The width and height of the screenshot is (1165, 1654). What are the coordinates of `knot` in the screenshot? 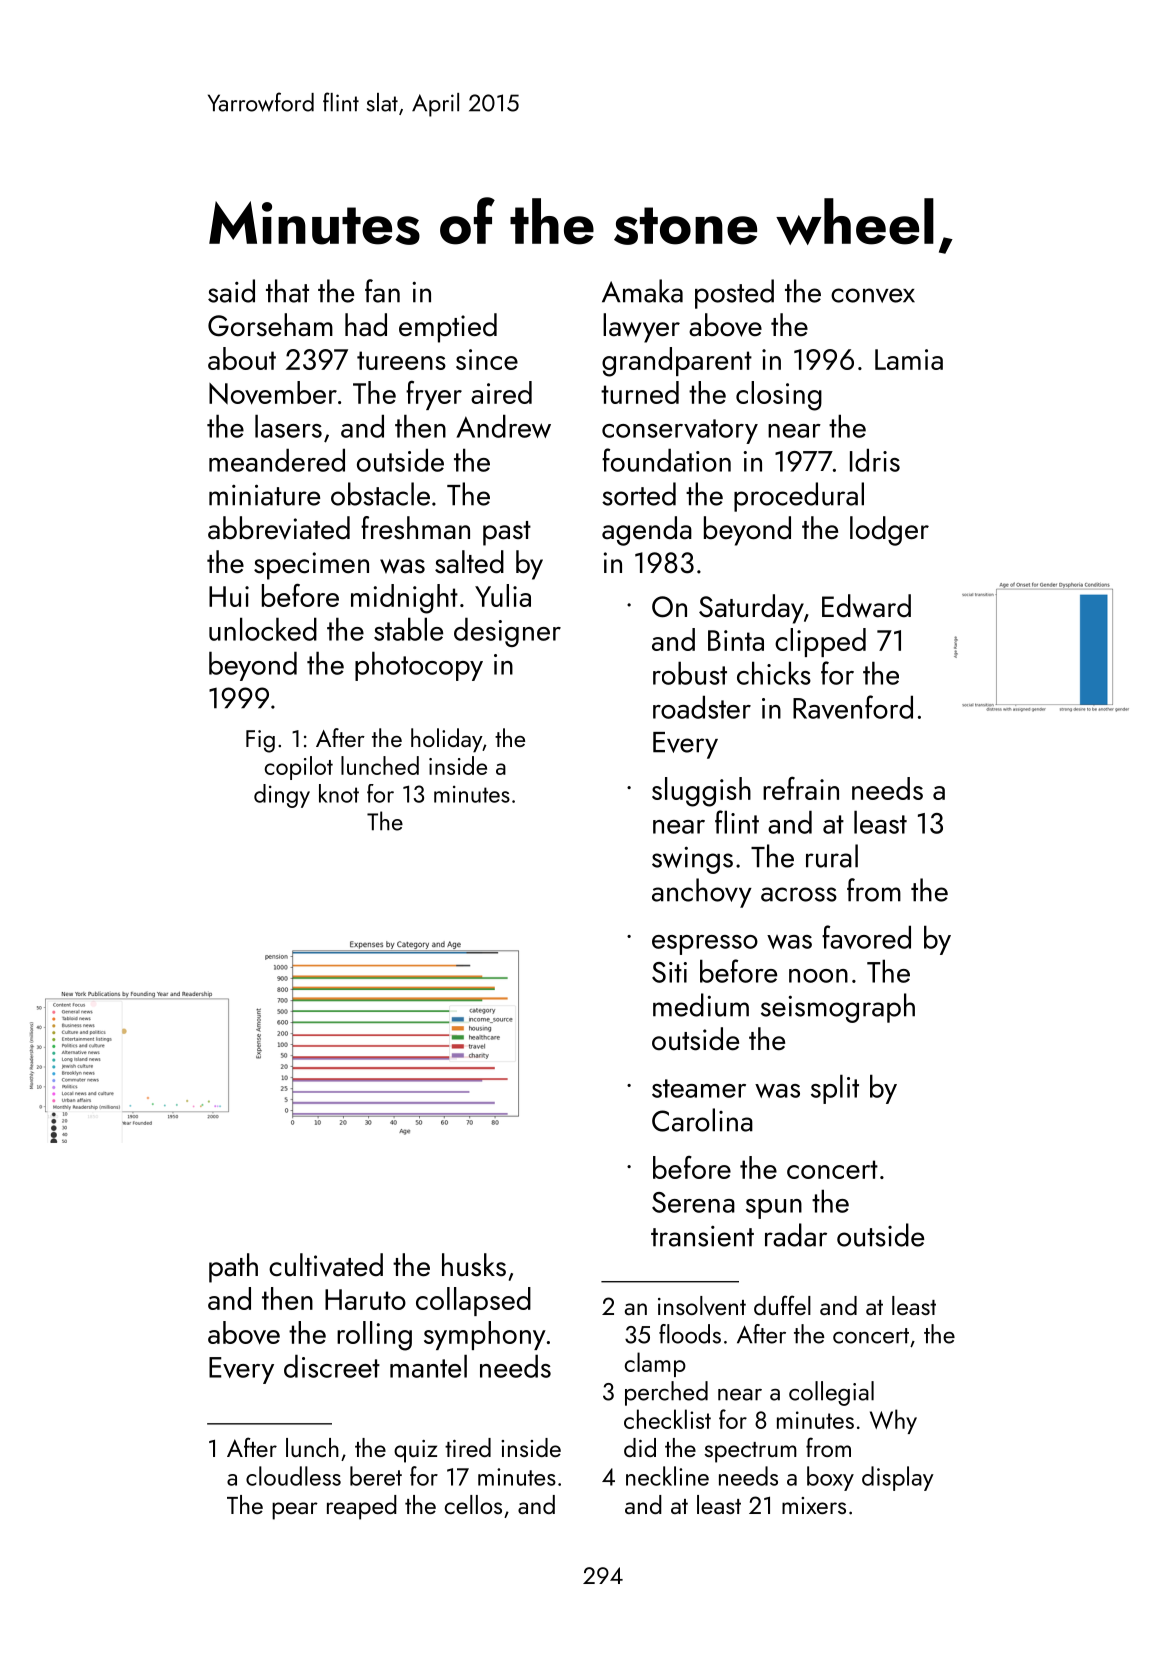 It's located at (339, 793).
